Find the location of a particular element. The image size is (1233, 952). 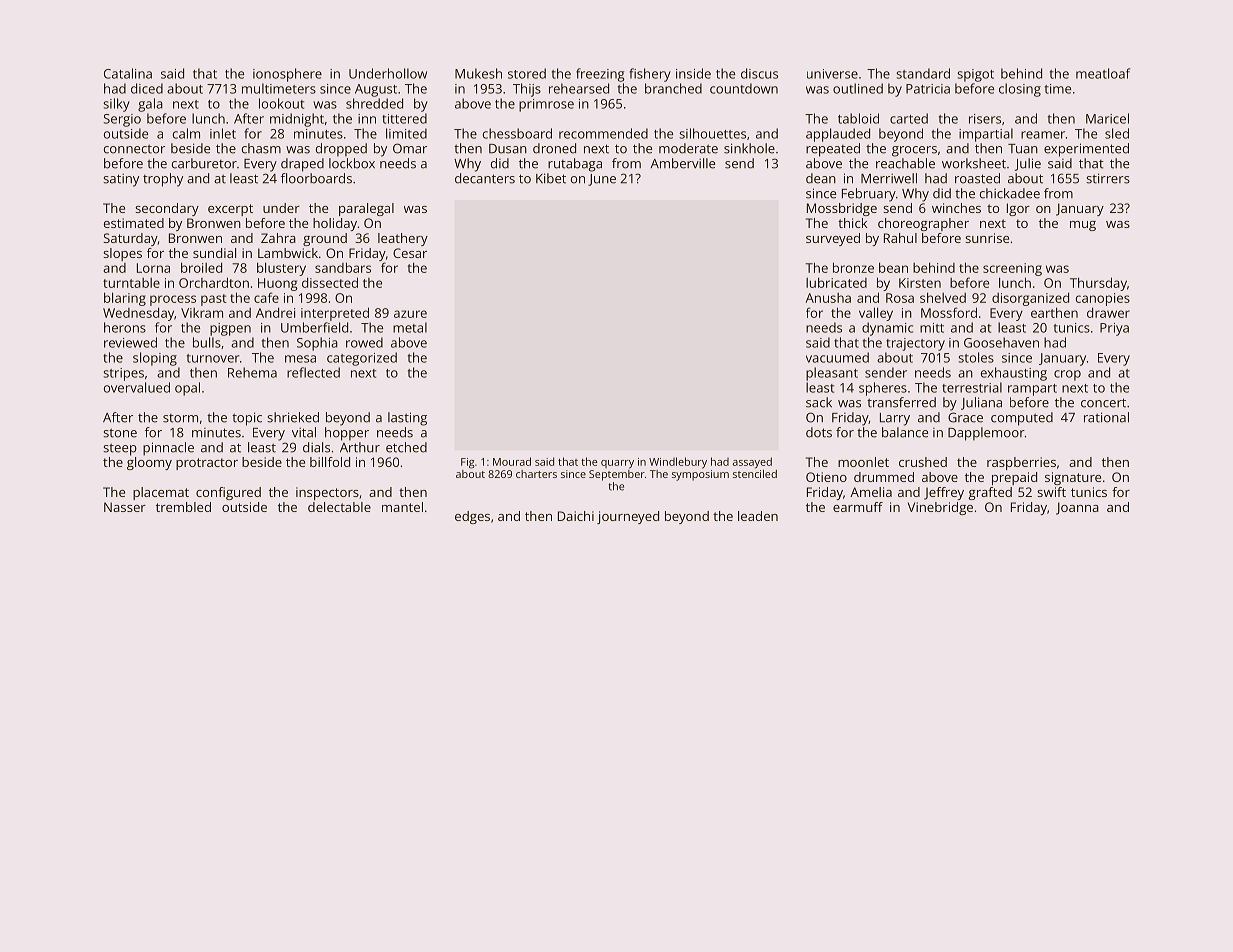

recommended is located at coordinates (603, 133).
